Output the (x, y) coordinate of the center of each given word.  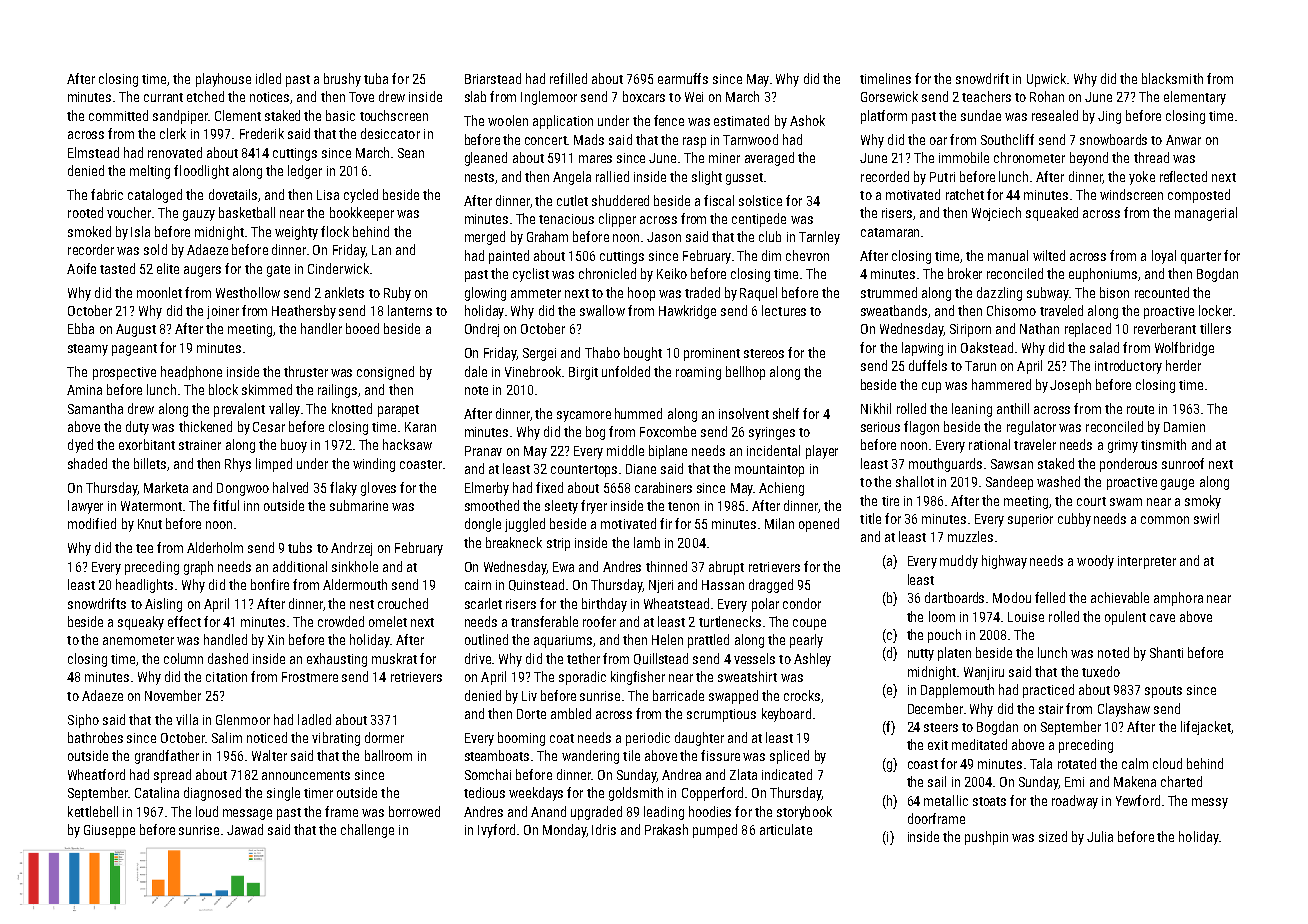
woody (1095, 562)
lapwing (922, 349)
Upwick (1046, 80)
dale (476, 371)
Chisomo (1011, 310)
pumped (715, 831)
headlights (144, 586)
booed (362, 328)
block (223, 389)
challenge (367, 831)
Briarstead (493, 78)
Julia (1100, 836)
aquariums (563, 641)
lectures (784, 310)
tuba (376, 78)
